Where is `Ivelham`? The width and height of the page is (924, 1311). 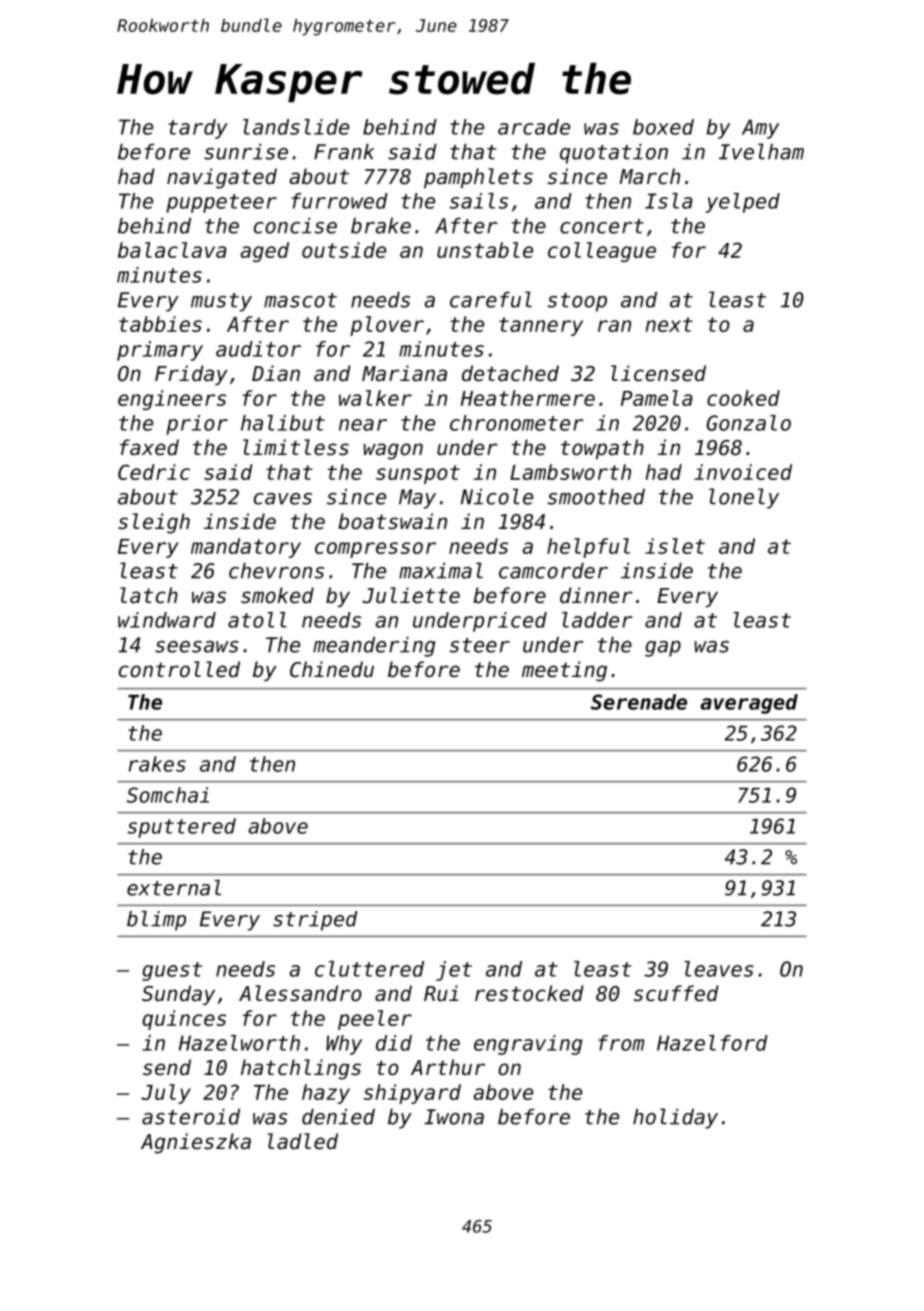
Ivelham is located at coordinates (761, 151).
